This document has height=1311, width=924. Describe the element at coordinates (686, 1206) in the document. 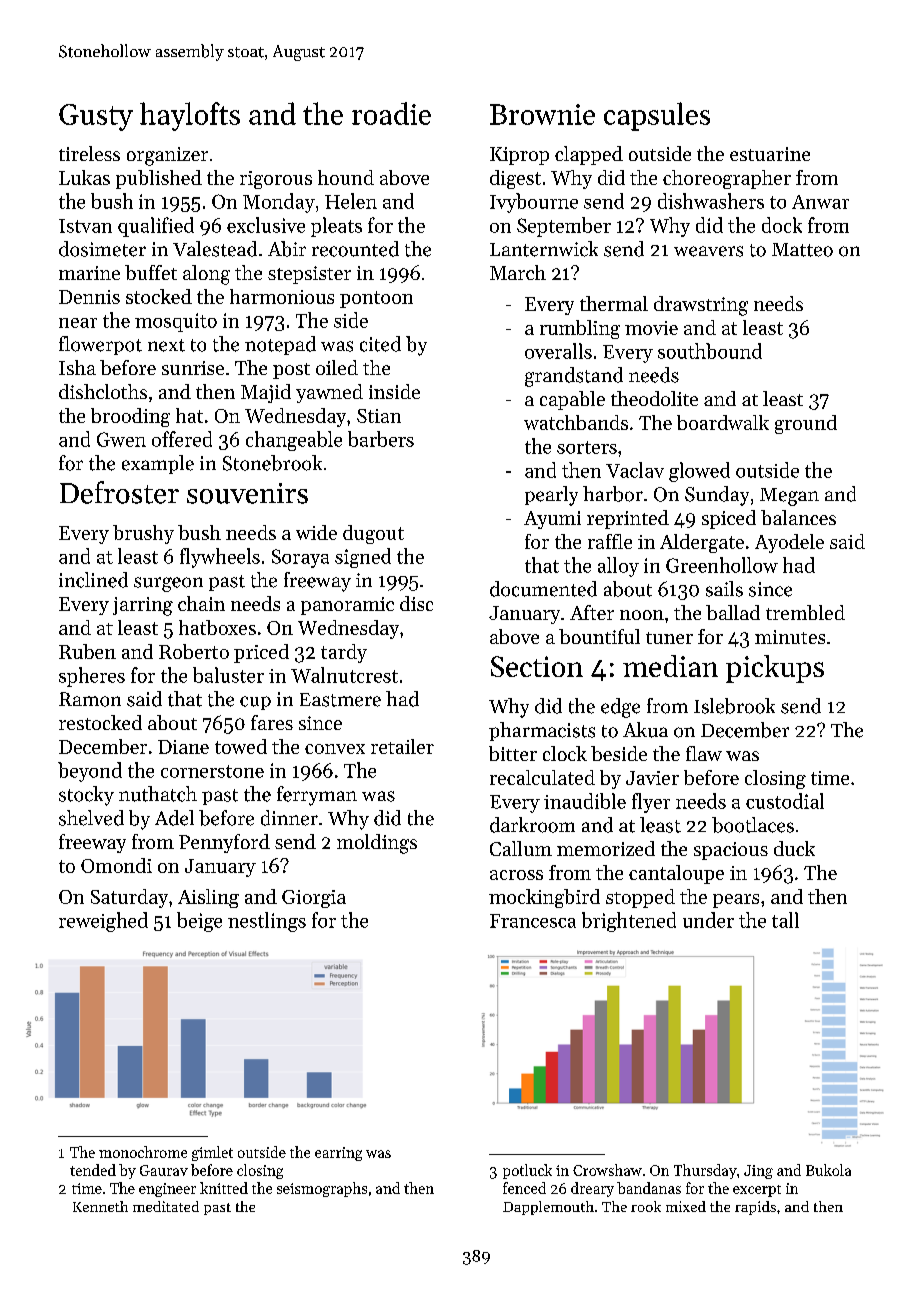

I see `mixed` at that location.
